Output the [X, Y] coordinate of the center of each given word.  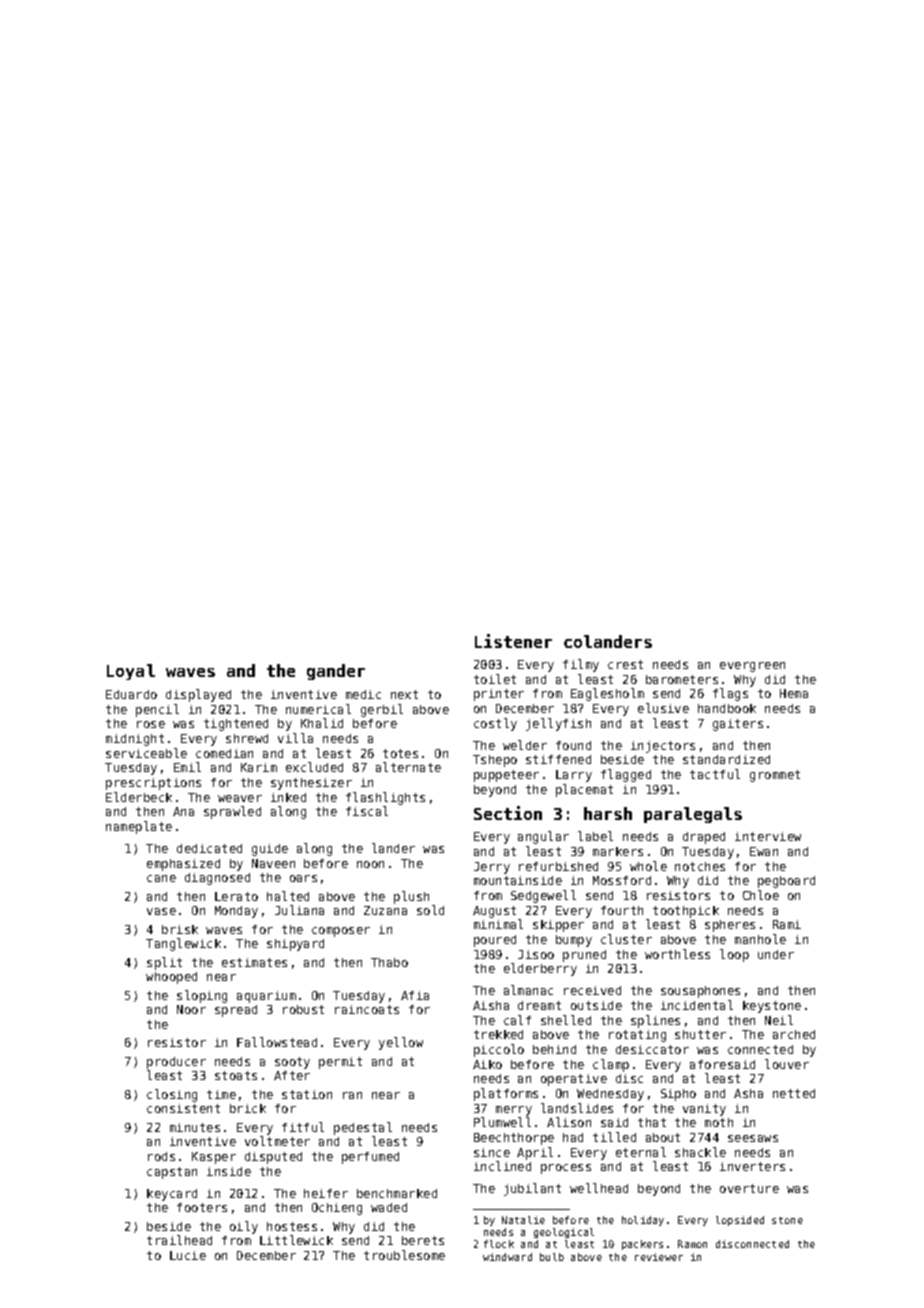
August [494, 912]
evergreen [752, 667]
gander [336, 672]
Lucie [188, 1255]
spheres [730, 926]
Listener [513, 641]
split [164, 963]
